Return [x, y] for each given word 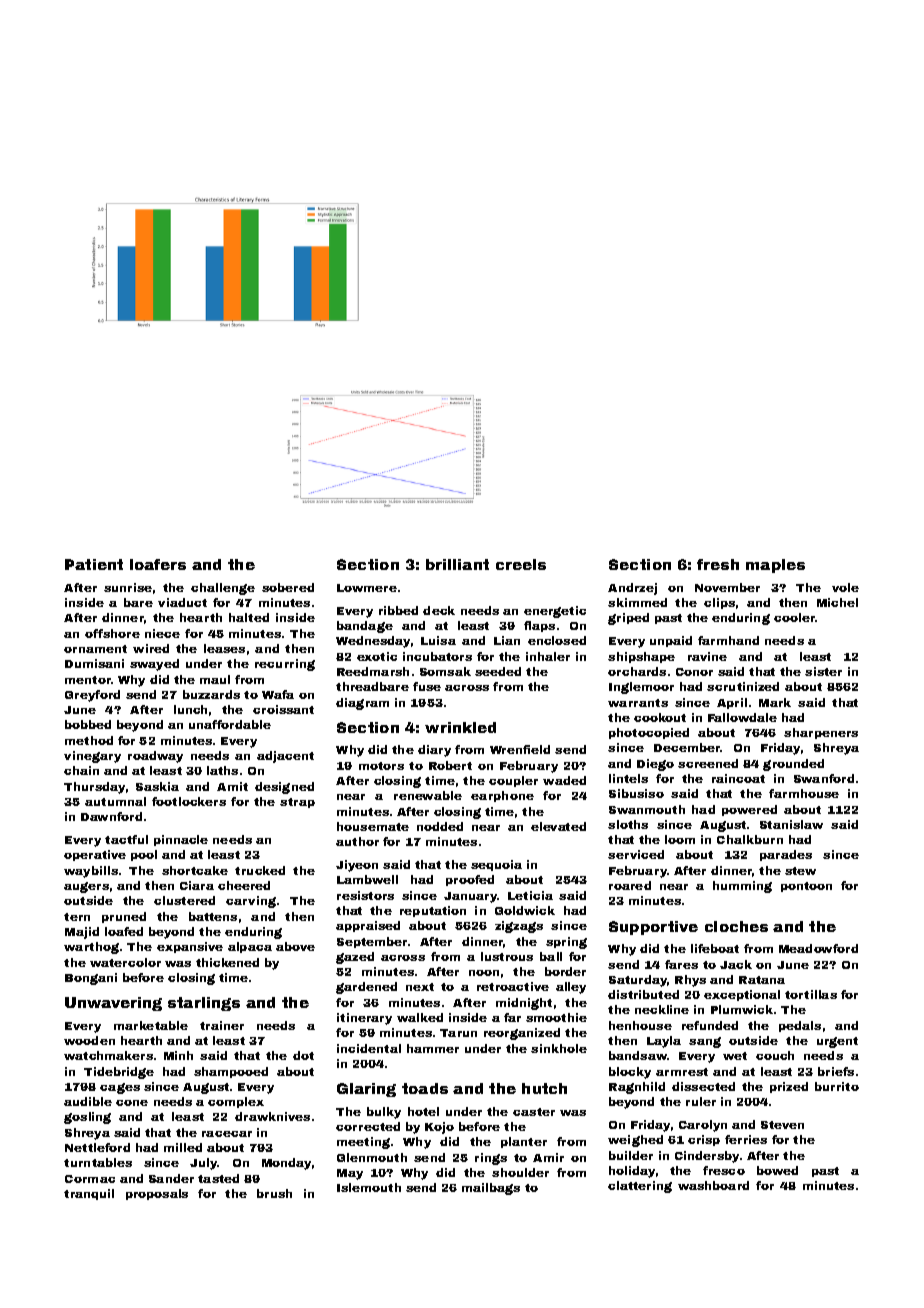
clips [719, 603]
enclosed [557, 640]
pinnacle [181, 840]
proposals [157, 1194]
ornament [95, 649]
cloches [736, 926]
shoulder [520, 1172]
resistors [365, 895]
